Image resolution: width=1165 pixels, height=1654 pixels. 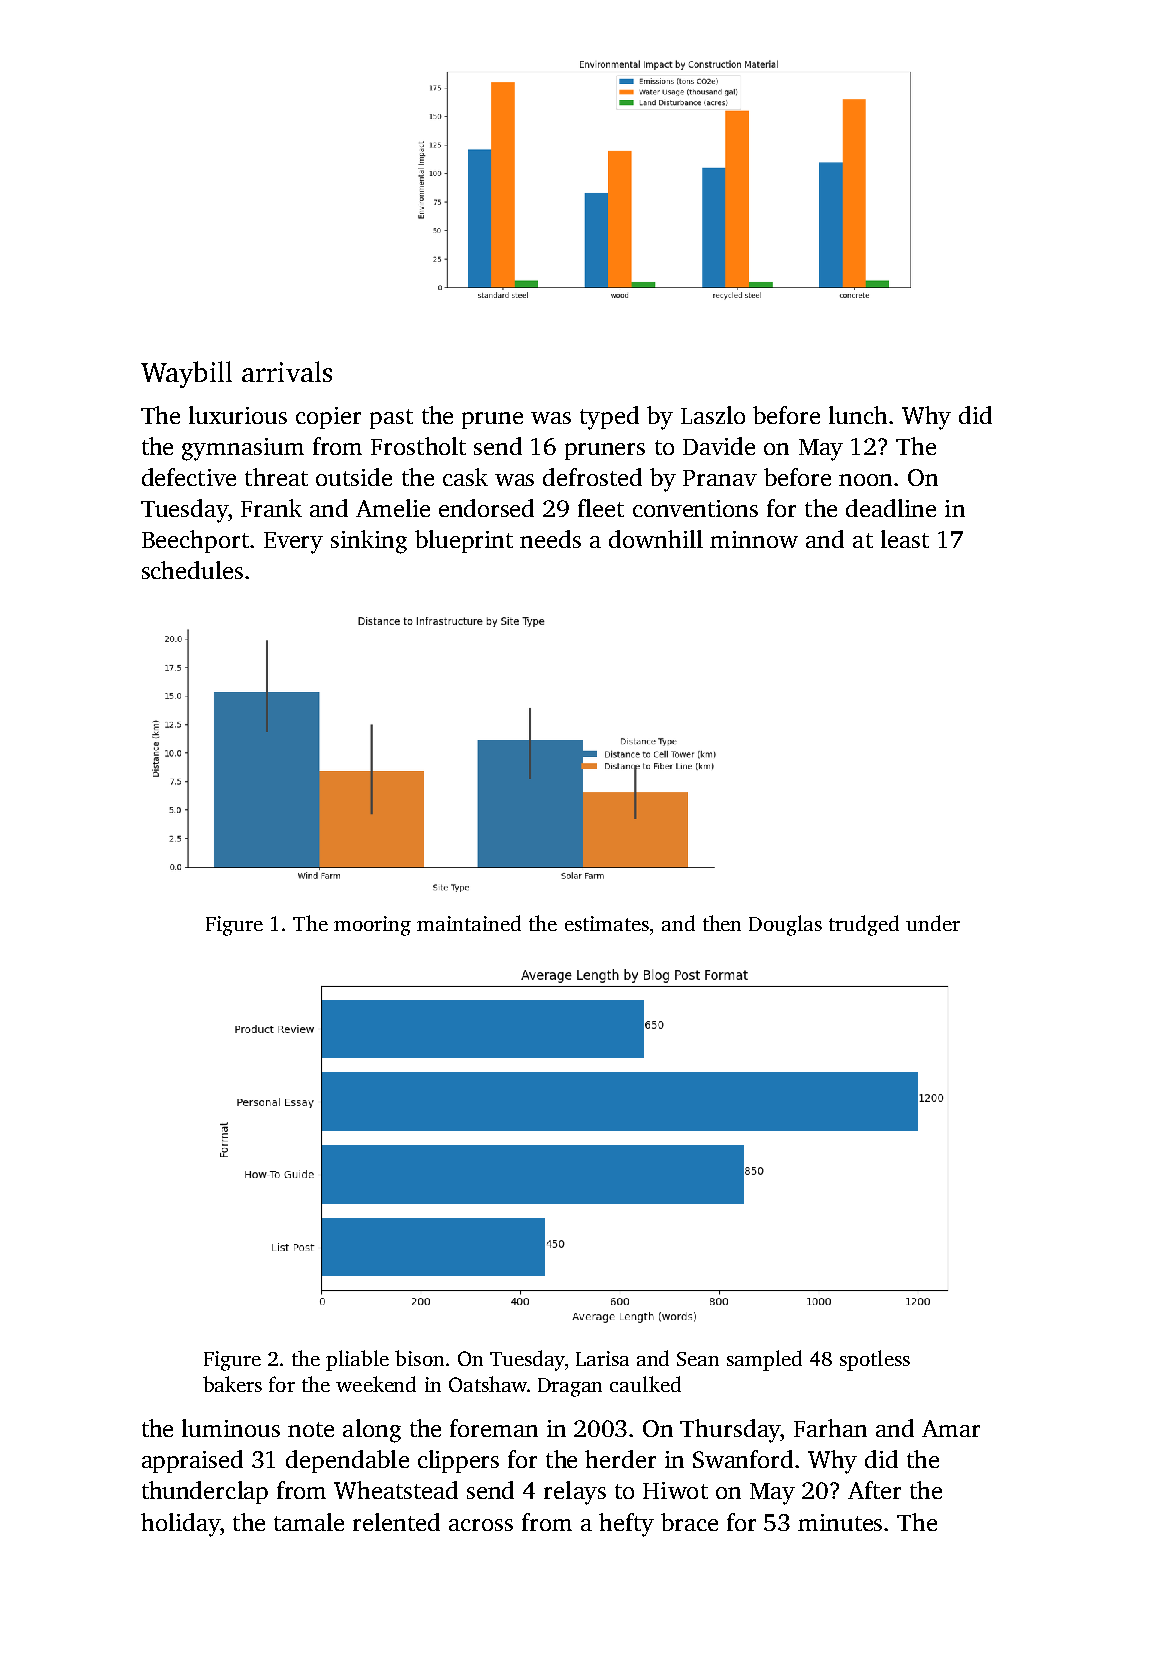 What do you see at coordinates (232, 1384) in the image?
I see `bakers` at bounding box center [232, 1384].
